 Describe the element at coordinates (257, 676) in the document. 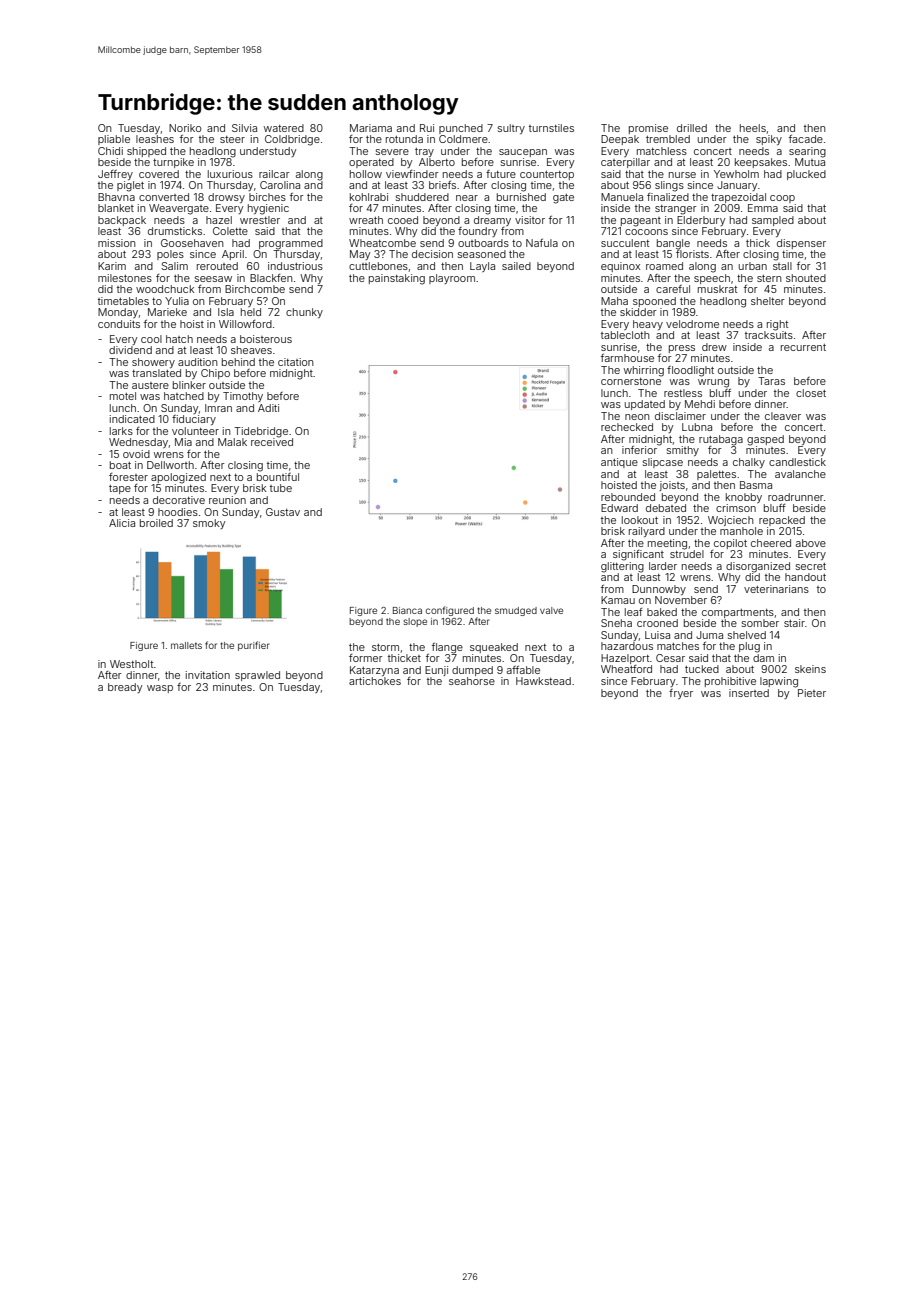

I see `sprawled` at that location.
